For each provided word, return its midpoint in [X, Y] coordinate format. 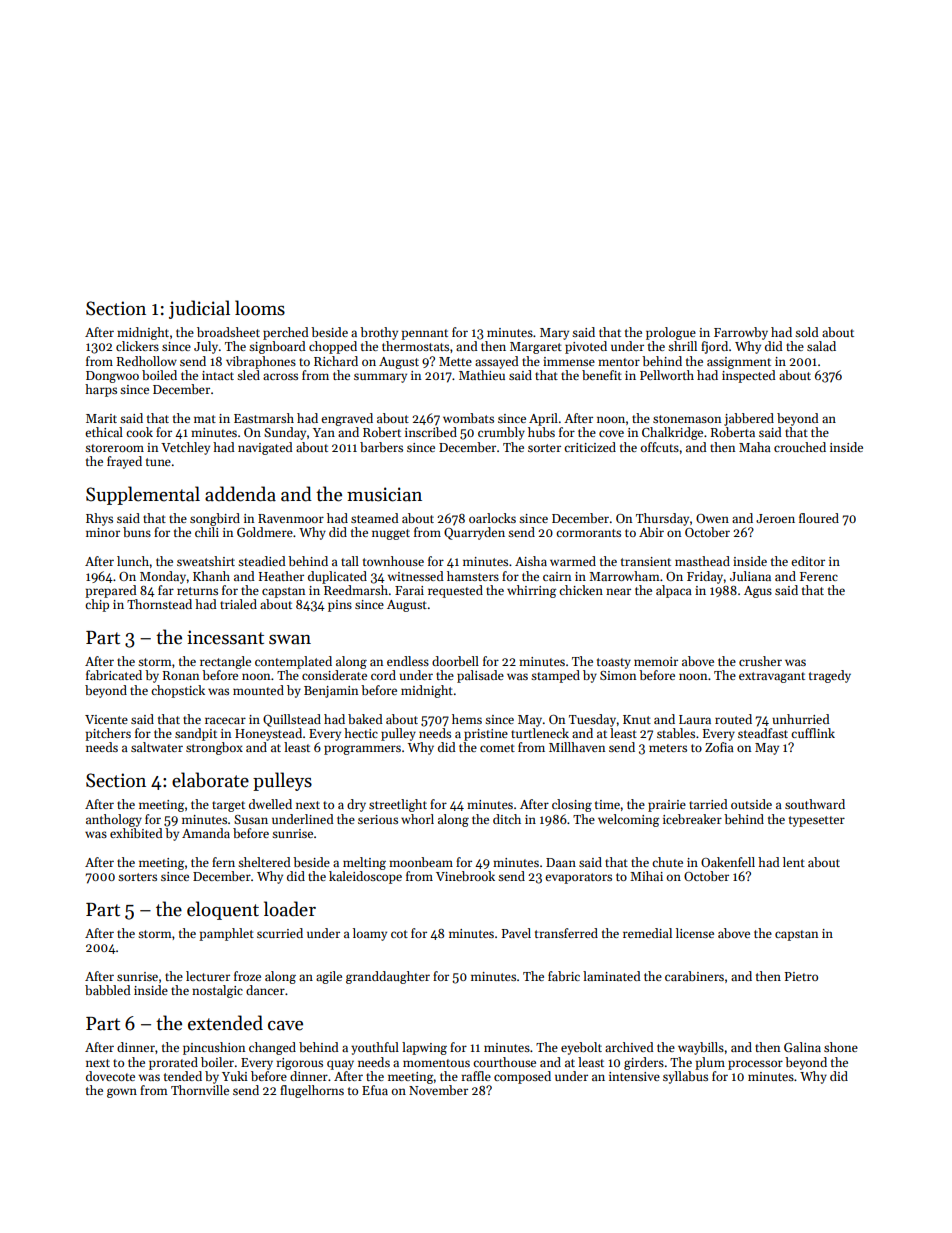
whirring [532, 591]
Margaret [536, 348]
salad [821, 346]
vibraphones [261, 362]
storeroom [114, 448]
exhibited [136, 833]
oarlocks [492, 518]
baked [365, 719]
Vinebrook [465, 876]
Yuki [235, 1076]
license [695, 933]
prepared [111, 591]
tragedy [830, 676]
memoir [656, 661]
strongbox [214, 748]
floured [819, 518]
